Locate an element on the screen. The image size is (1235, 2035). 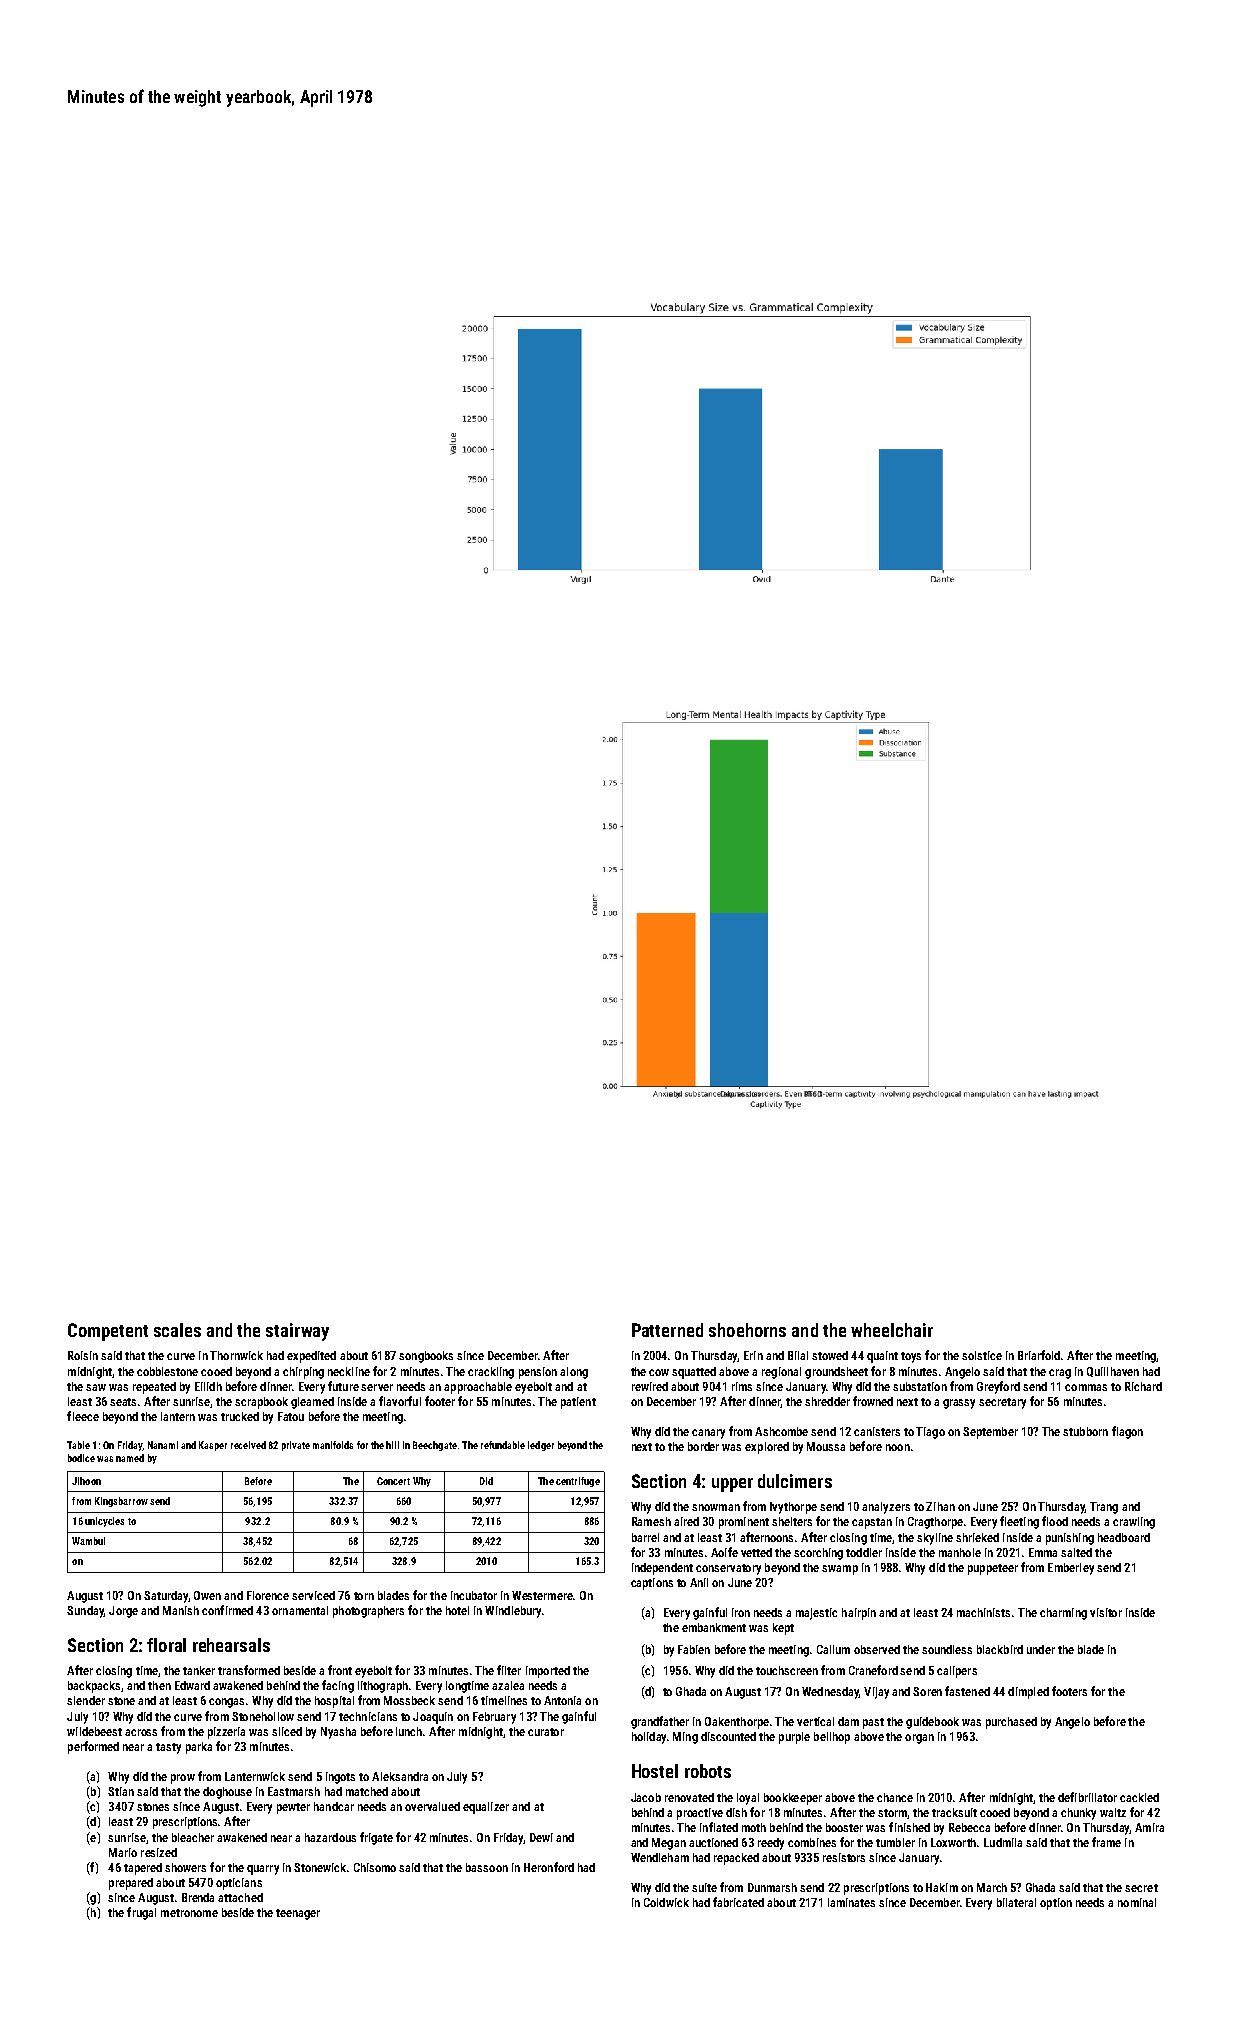
doghouse is located at coordinates (227, 1793).
